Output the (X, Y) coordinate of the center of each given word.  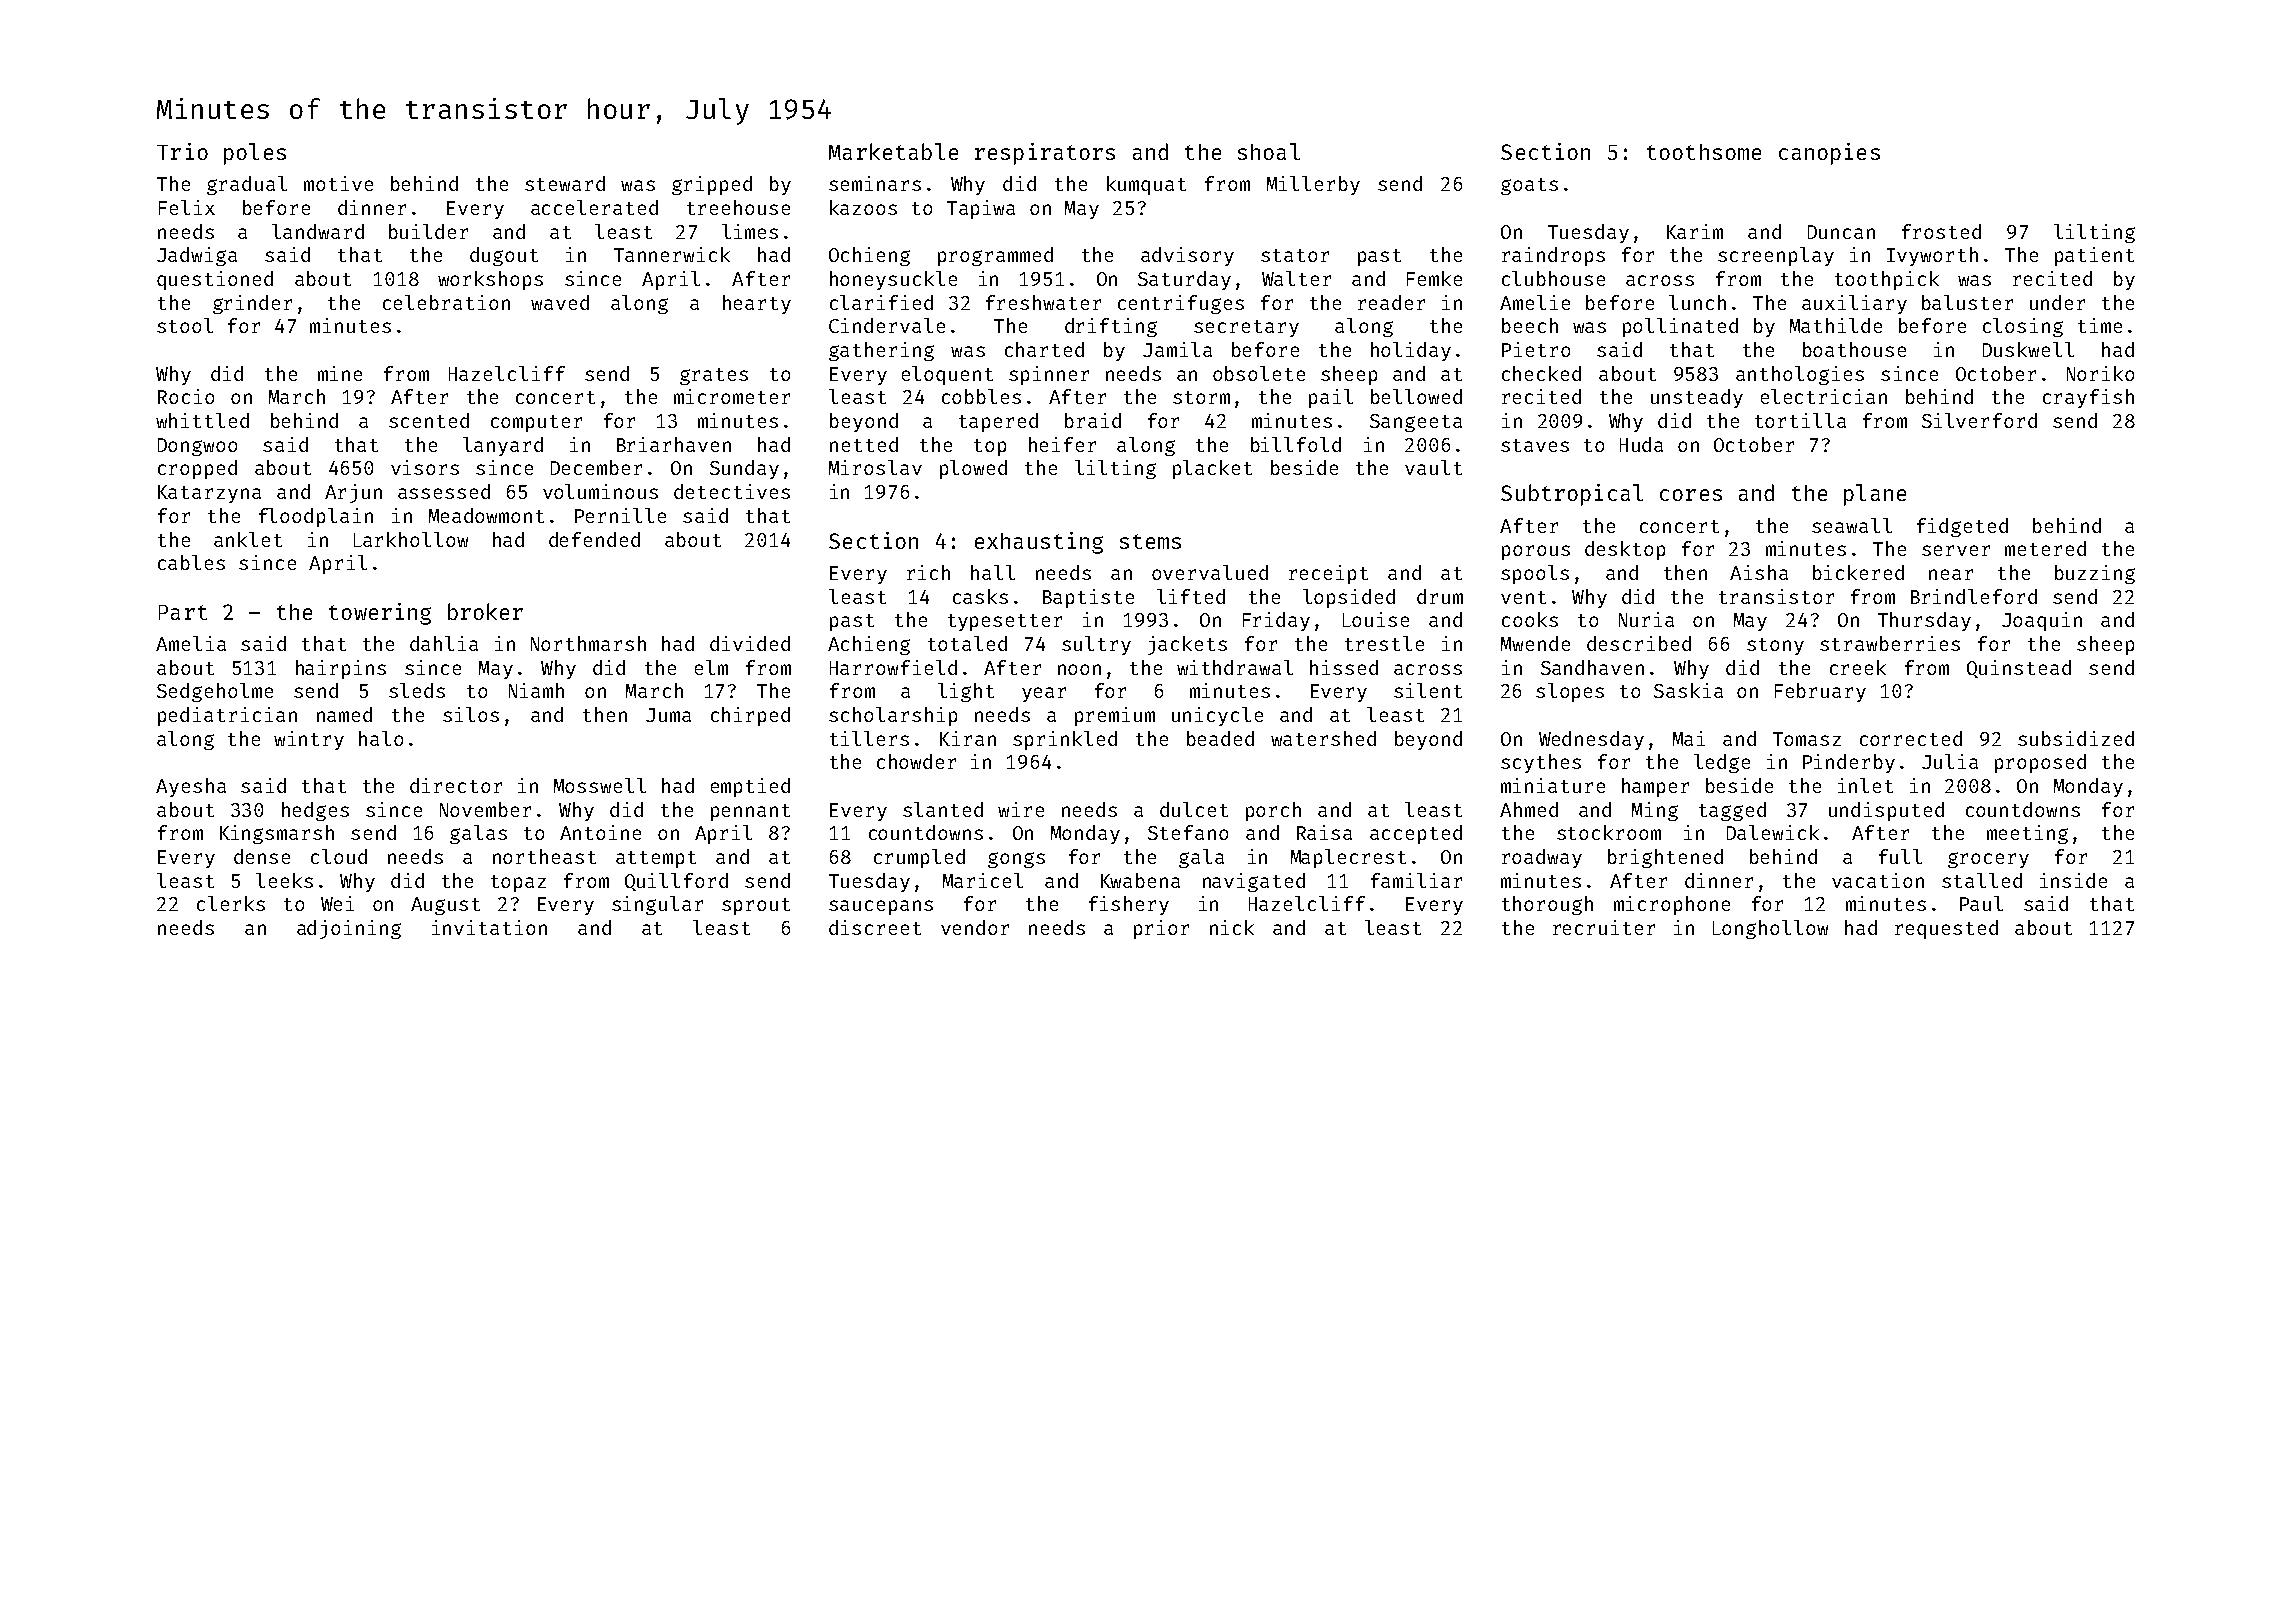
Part (183, 612)
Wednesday (1591, 740)
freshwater (1043, 302)
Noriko (2100, 373)
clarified (881, 302)
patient (2094, 256)
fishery (1129, 905)
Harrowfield (893, 667)
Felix (187, 207)
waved (560, 302)
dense (262, 856)
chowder (916, 761)
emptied (750, 787)
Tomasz (1807, 739)
